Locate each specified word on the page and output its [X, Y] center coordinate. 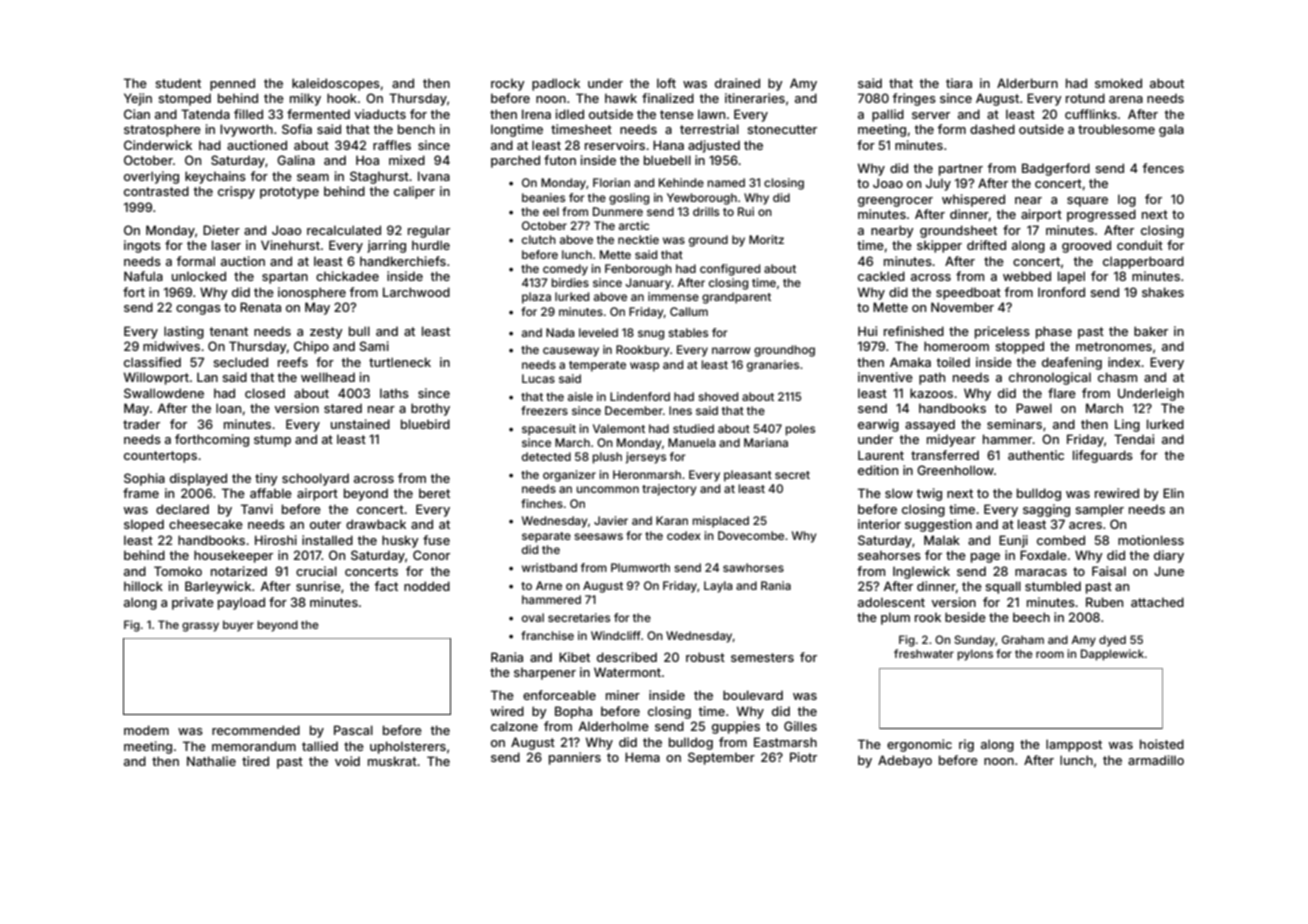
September [721, 758]
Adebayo [905, 761]
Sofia [297, 129]
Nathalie [211, 761]
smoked [1118, 83]
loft [666, 83]
